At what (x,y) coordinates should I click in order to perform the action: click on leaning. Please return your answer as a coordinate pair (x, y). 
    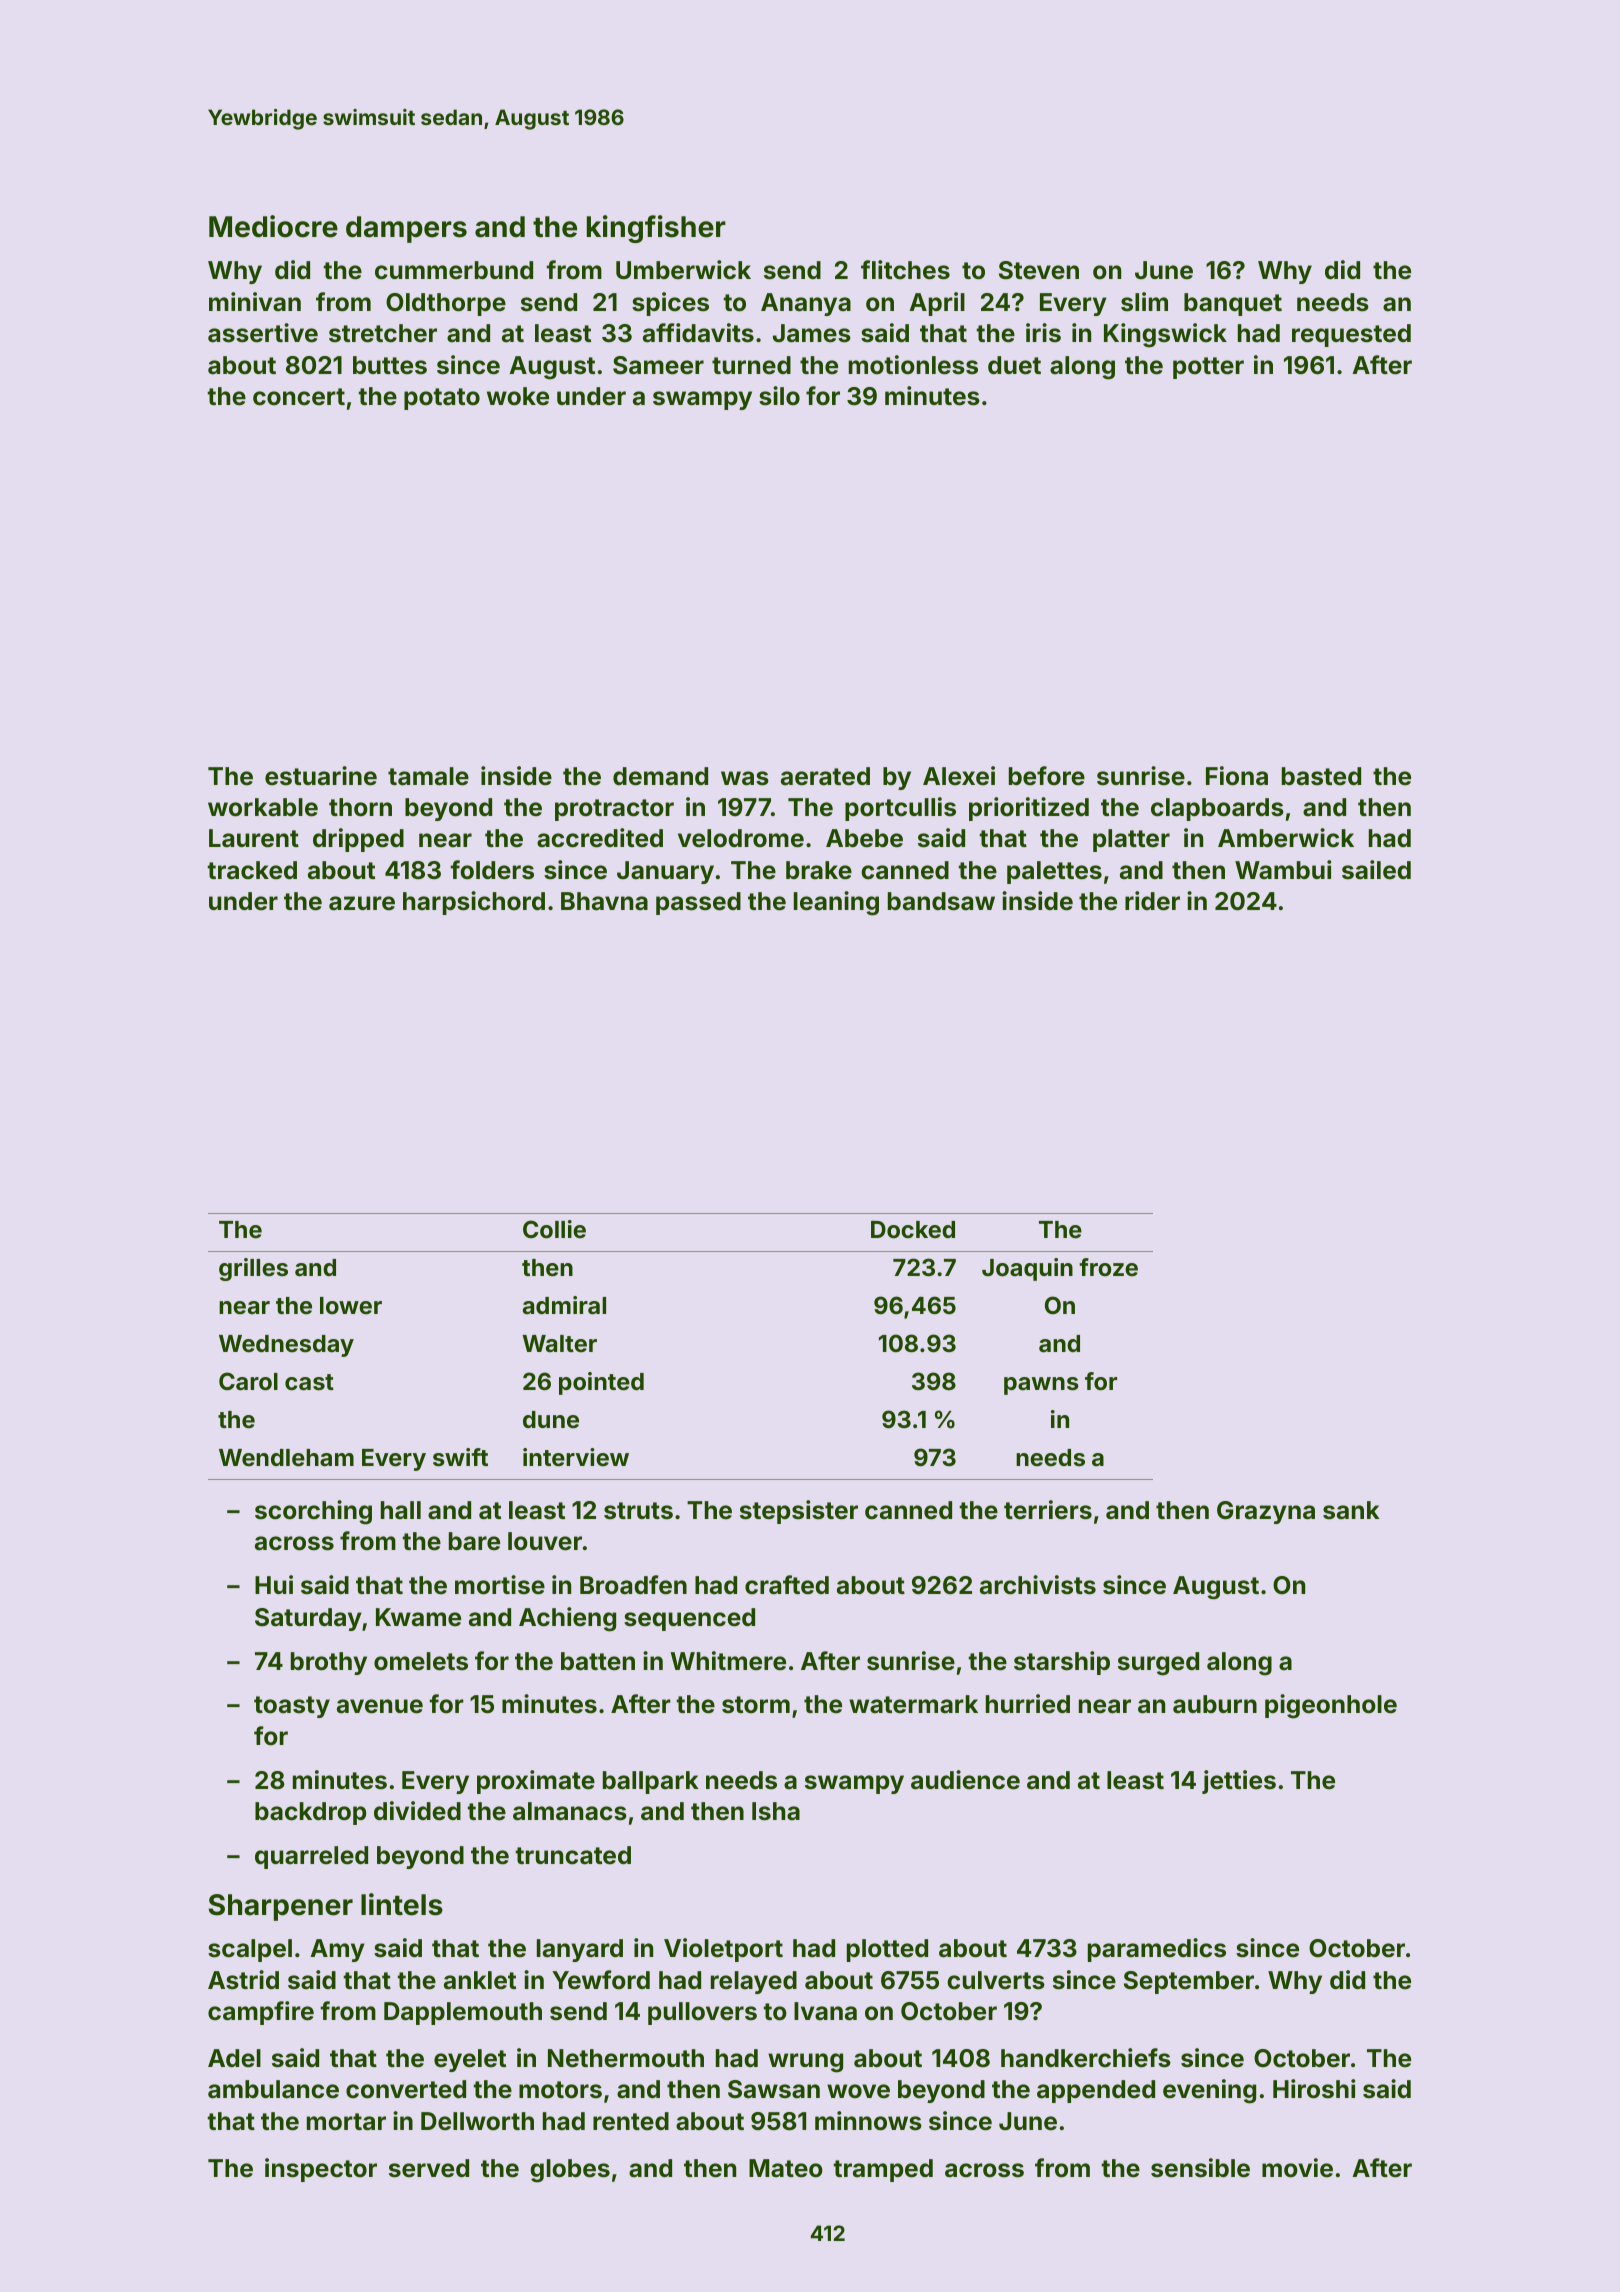
    Looking at the image, I should click on (836, 903).
